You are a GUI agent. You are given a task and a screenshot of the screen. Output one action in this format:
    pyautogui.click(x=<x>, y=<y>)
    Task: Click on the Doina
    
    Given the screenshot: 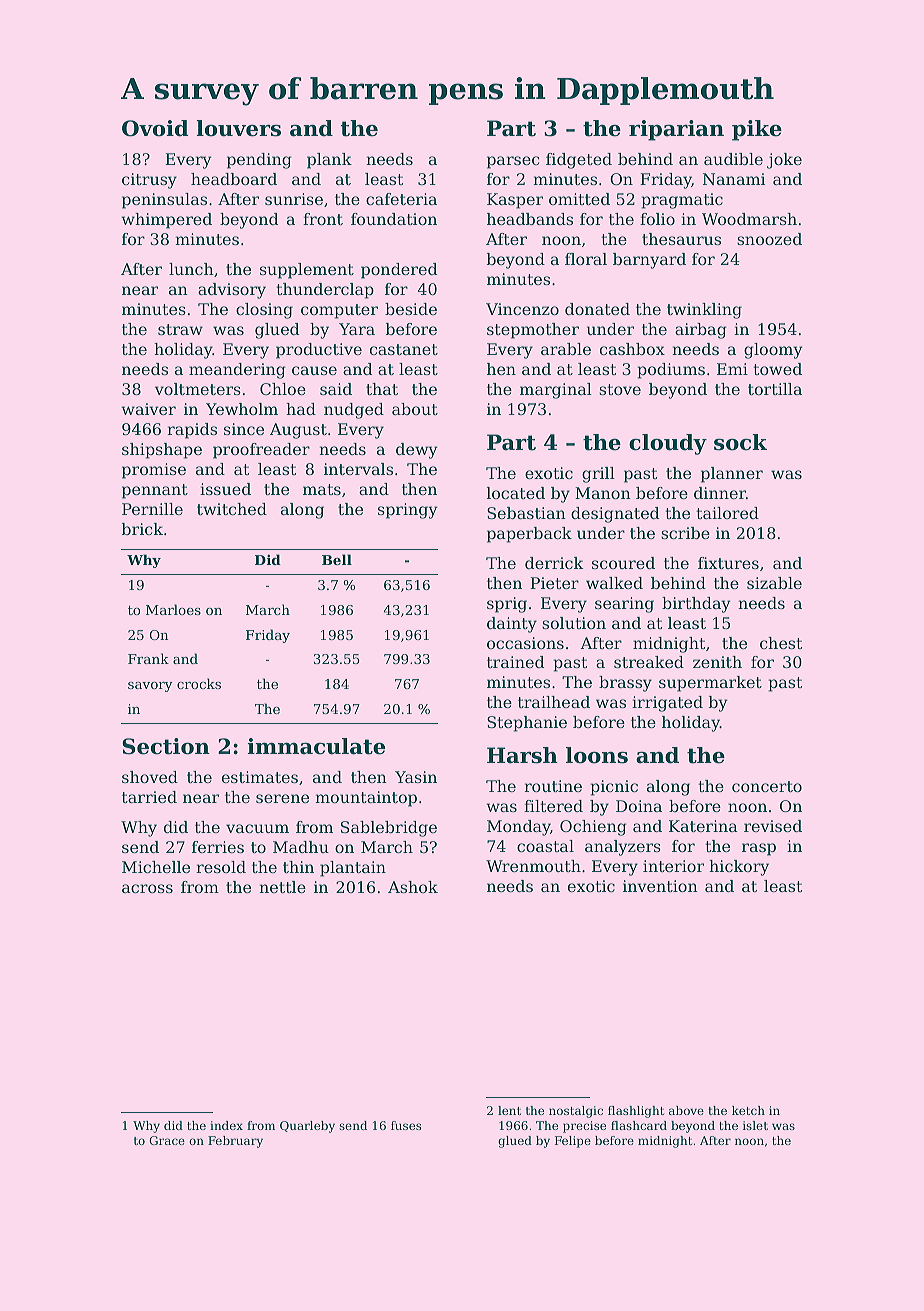 What is the action you would take?
    pyautogui.click(x=639, y=806)
